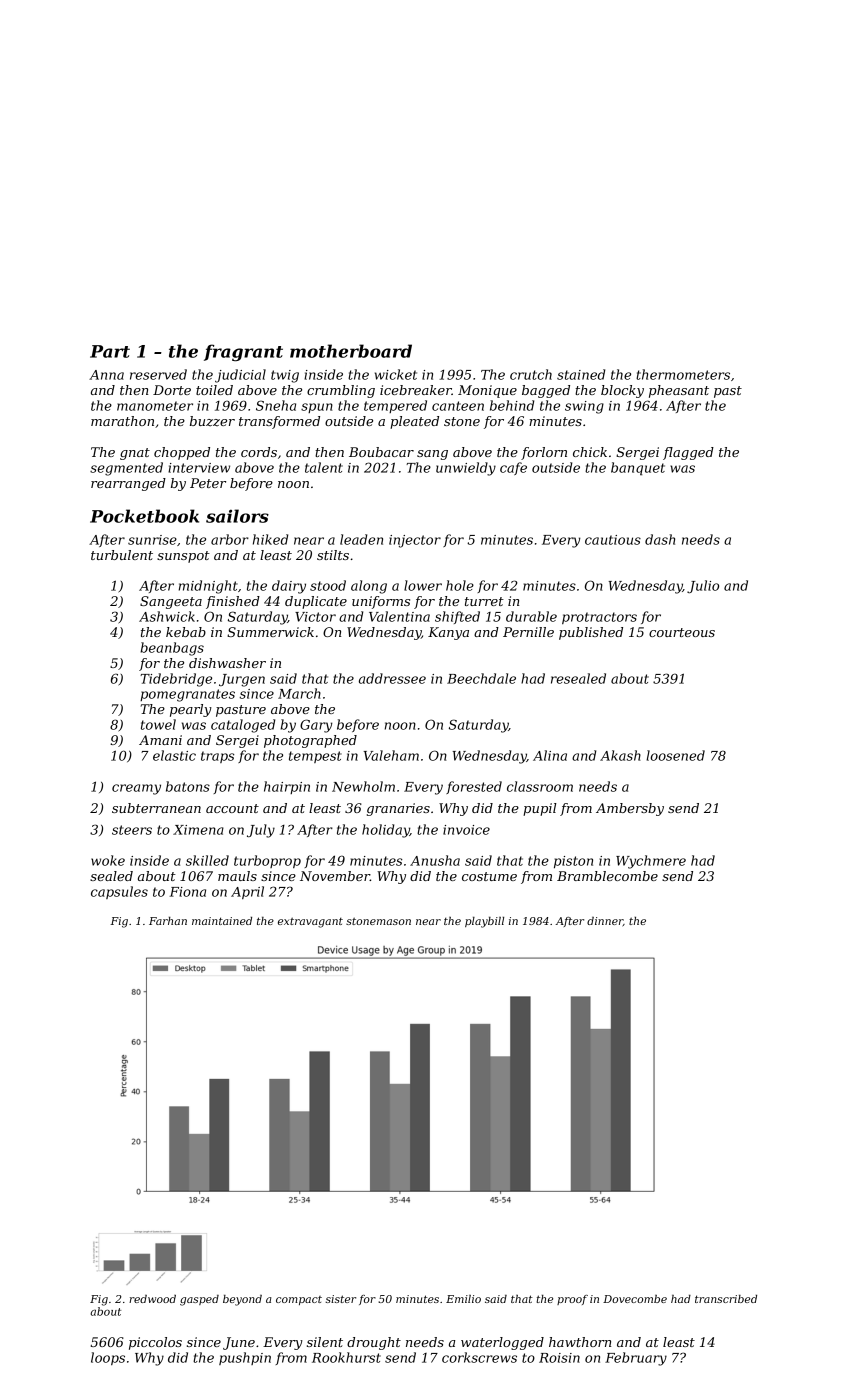 Image resolution: width=849 pixels, height=1400 pixels. I want to click on dinner, so click(605, 921).
